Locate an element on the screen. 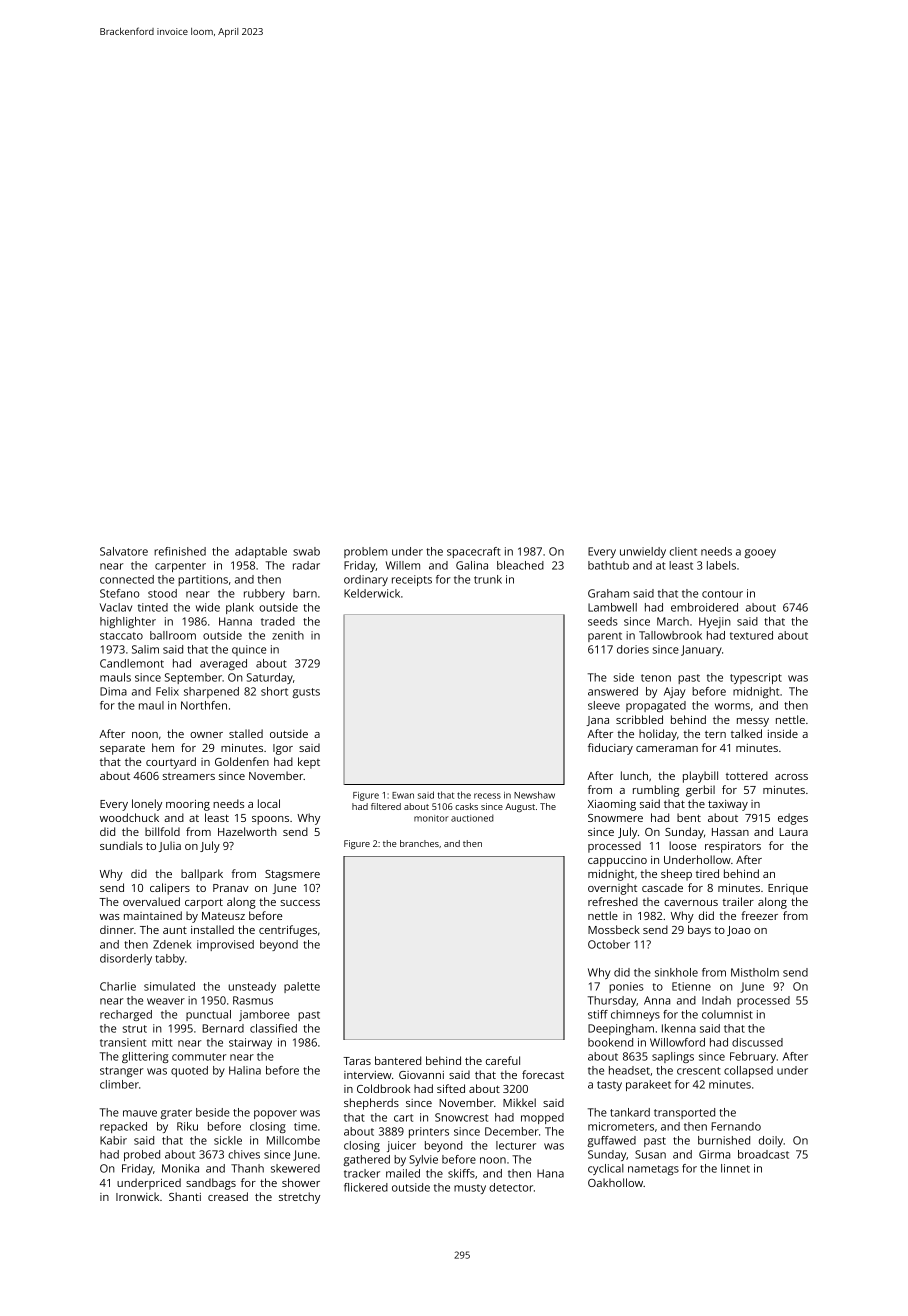 The height and width of the screenshot is (1316, 908). interview is located at coordinates (368, 1075).
